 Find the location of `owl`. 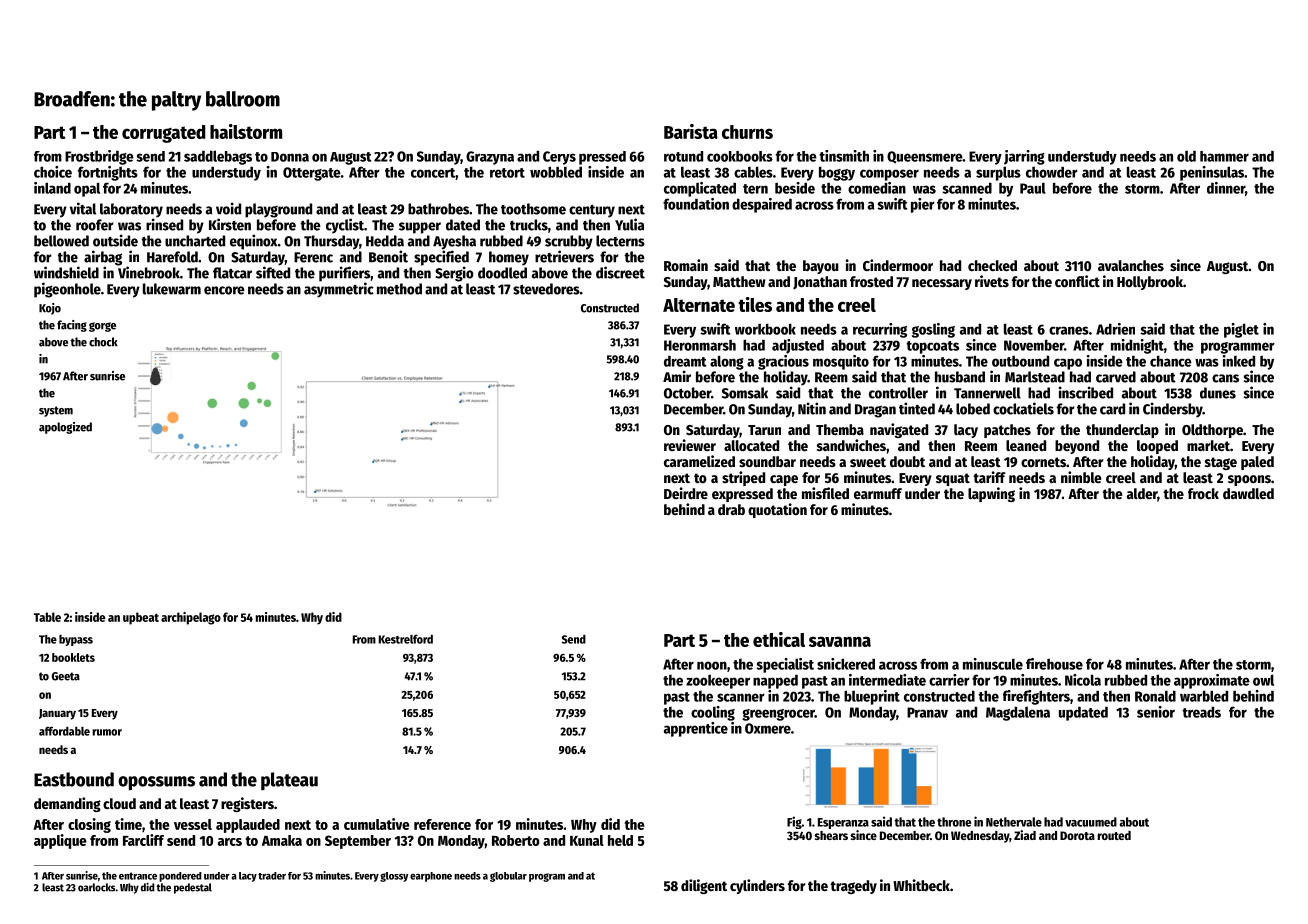

owl is located at coordinates (1263, 680).
